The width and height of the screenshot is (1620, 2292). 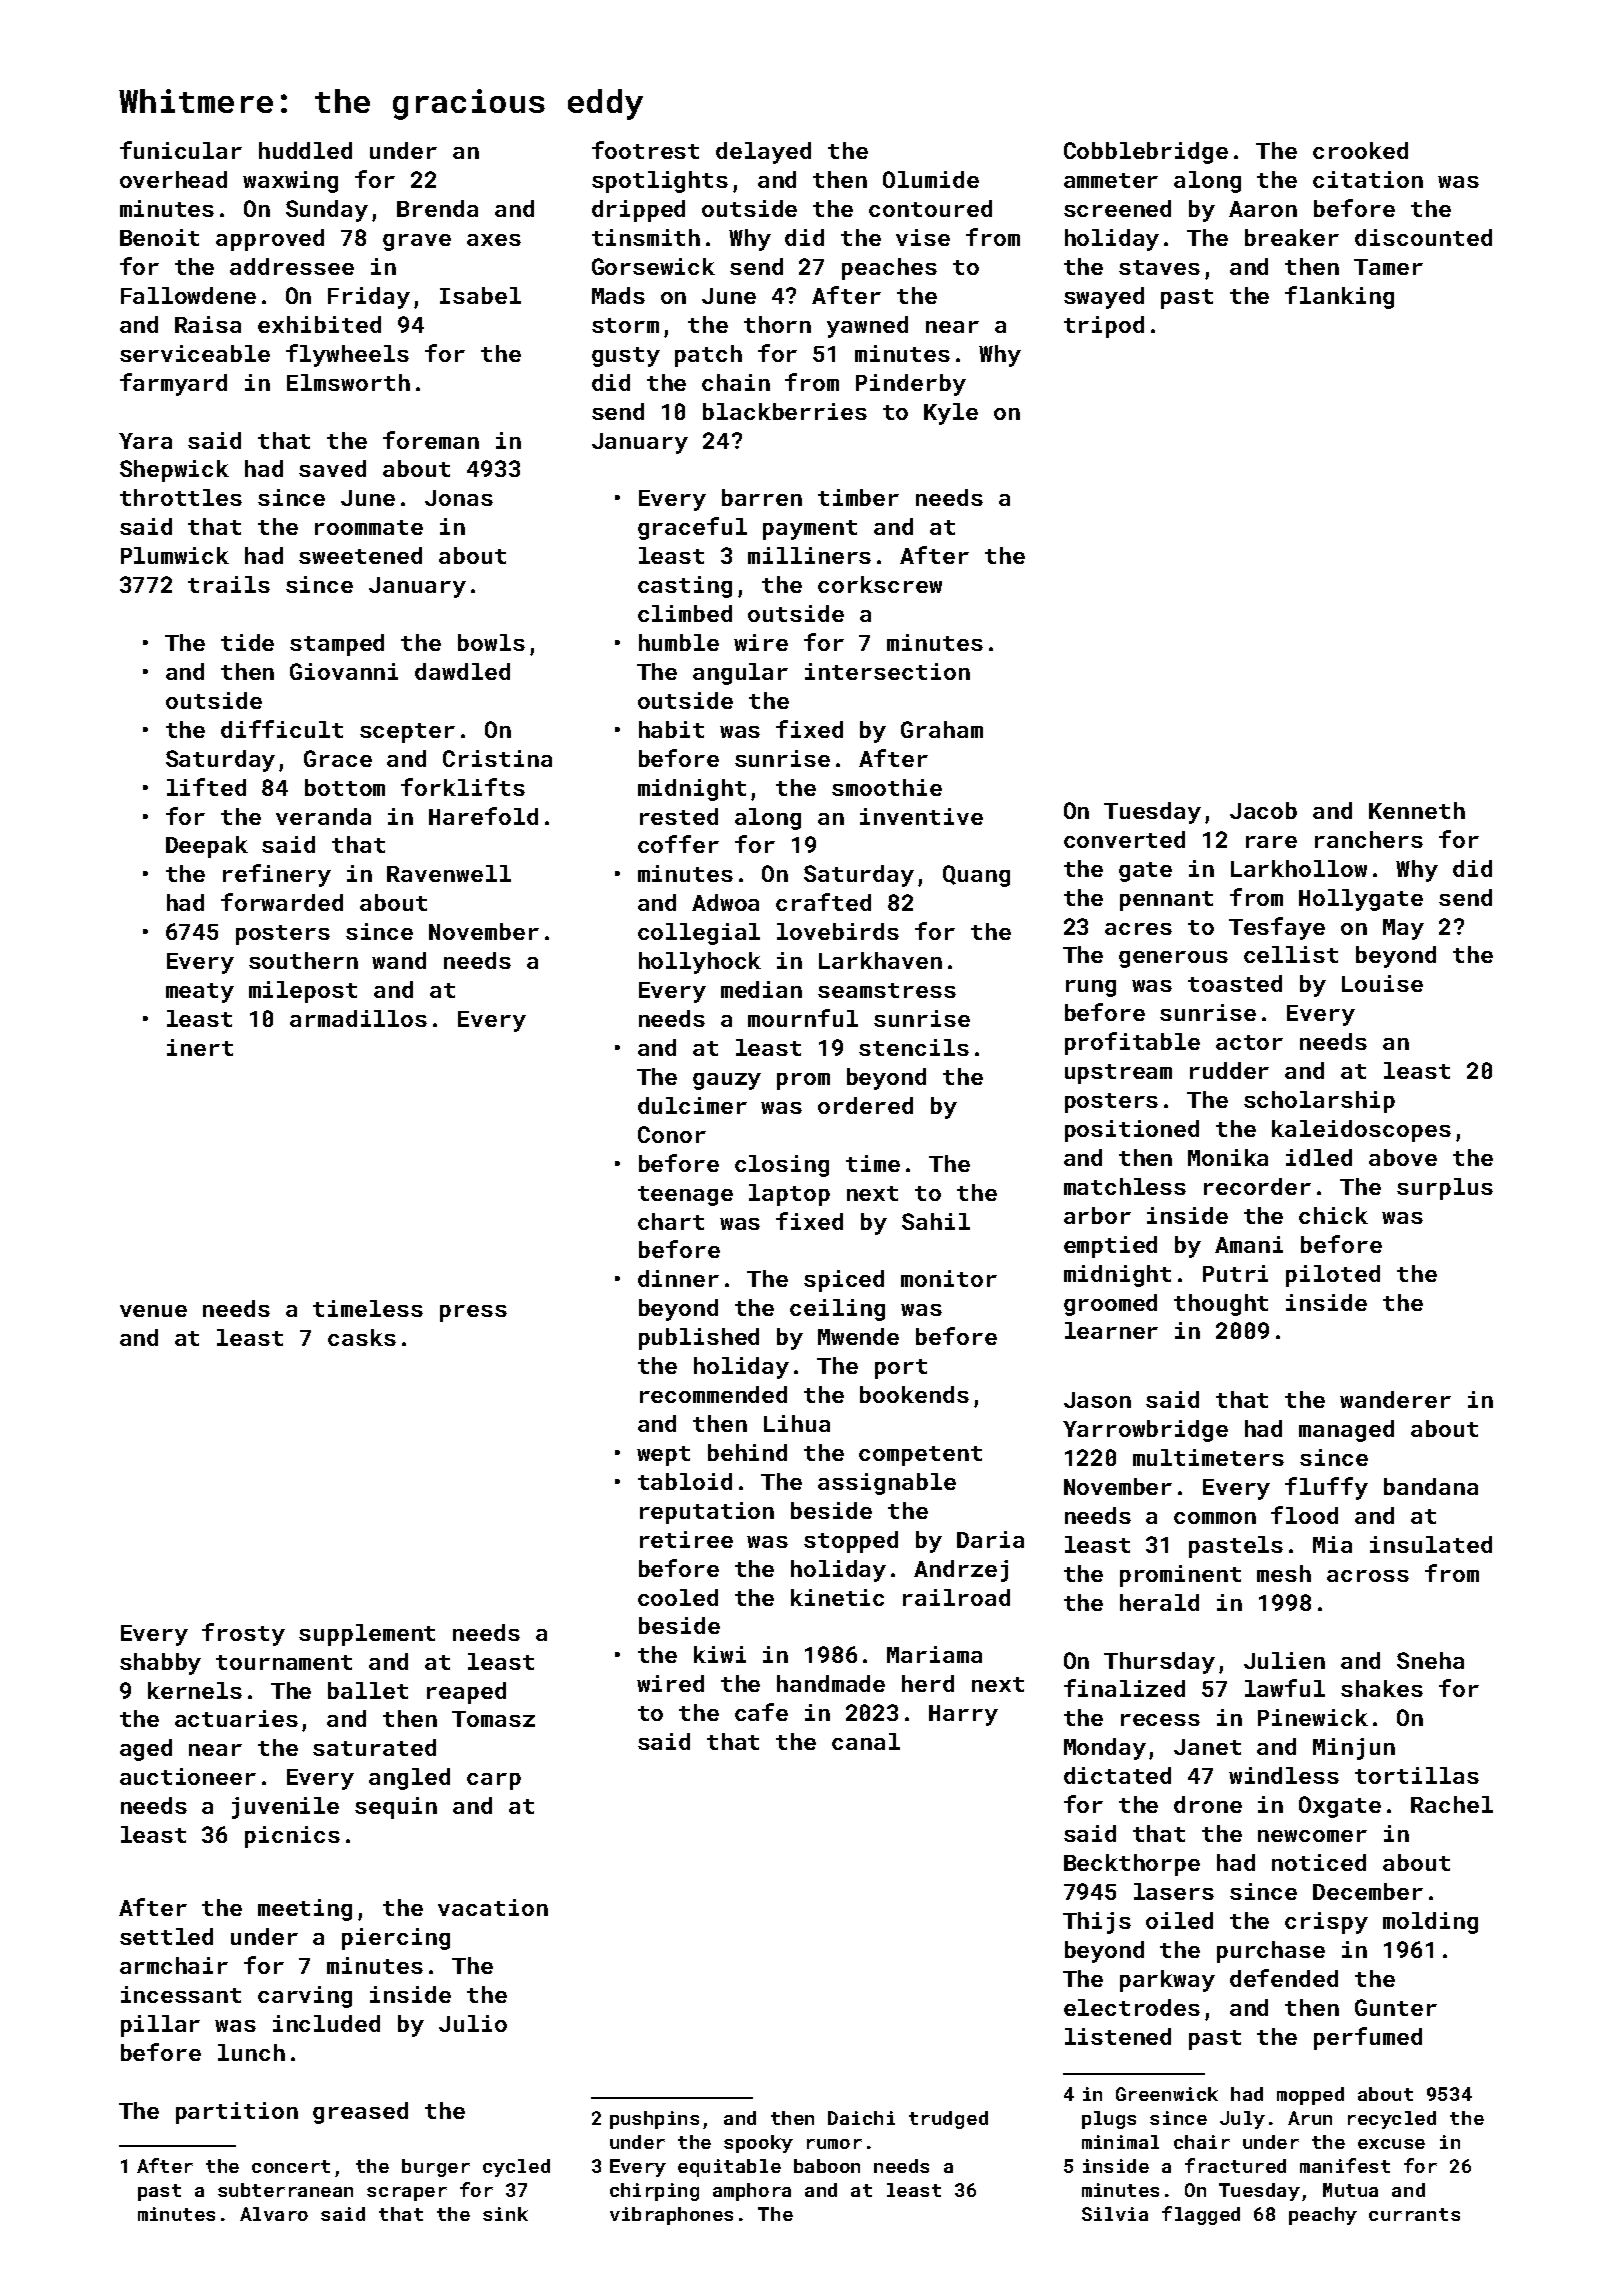 I want to click on supplement, so click(x=367, y=1635).
